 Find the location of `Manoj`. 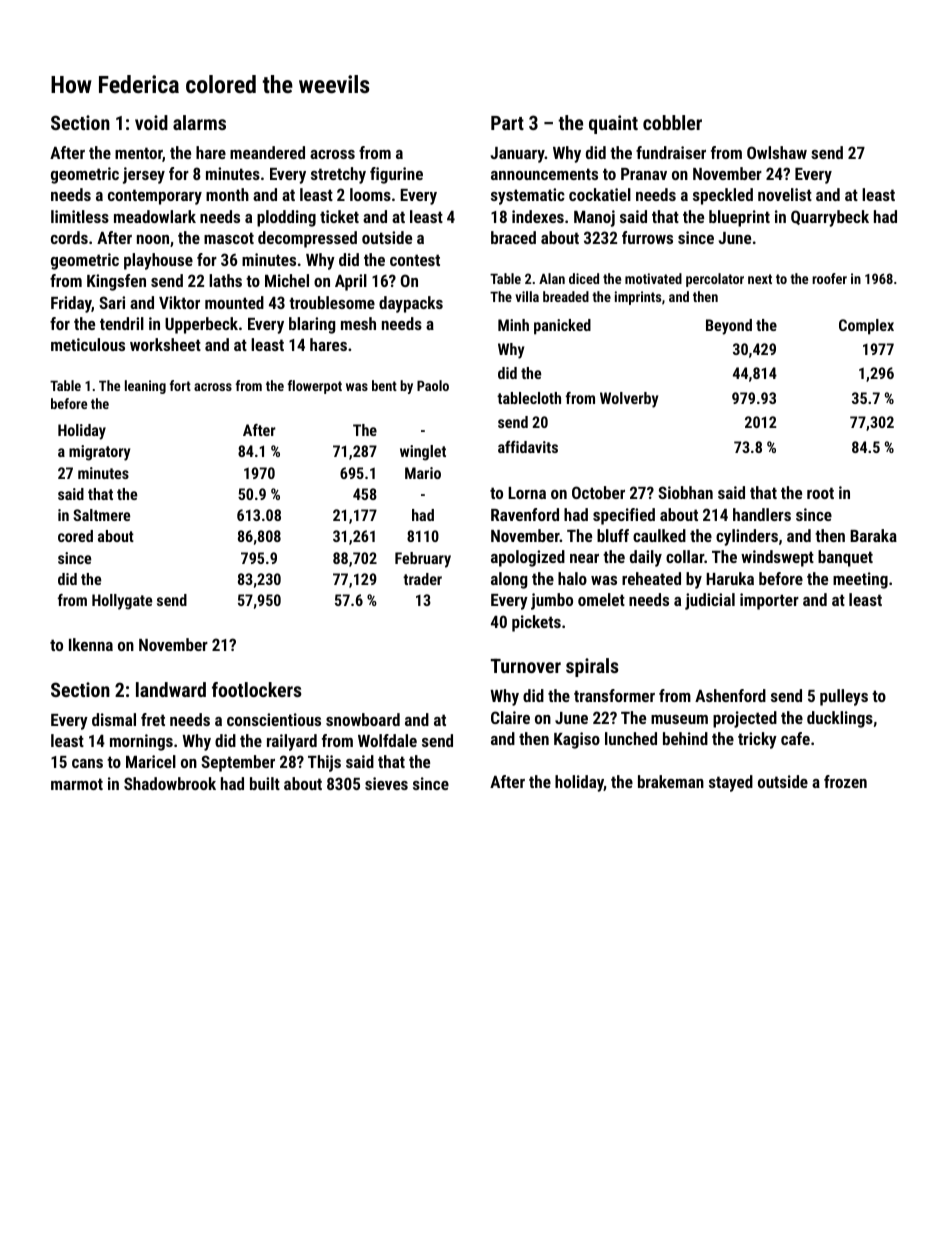

Manoj is located at coordinates (594, 218).
